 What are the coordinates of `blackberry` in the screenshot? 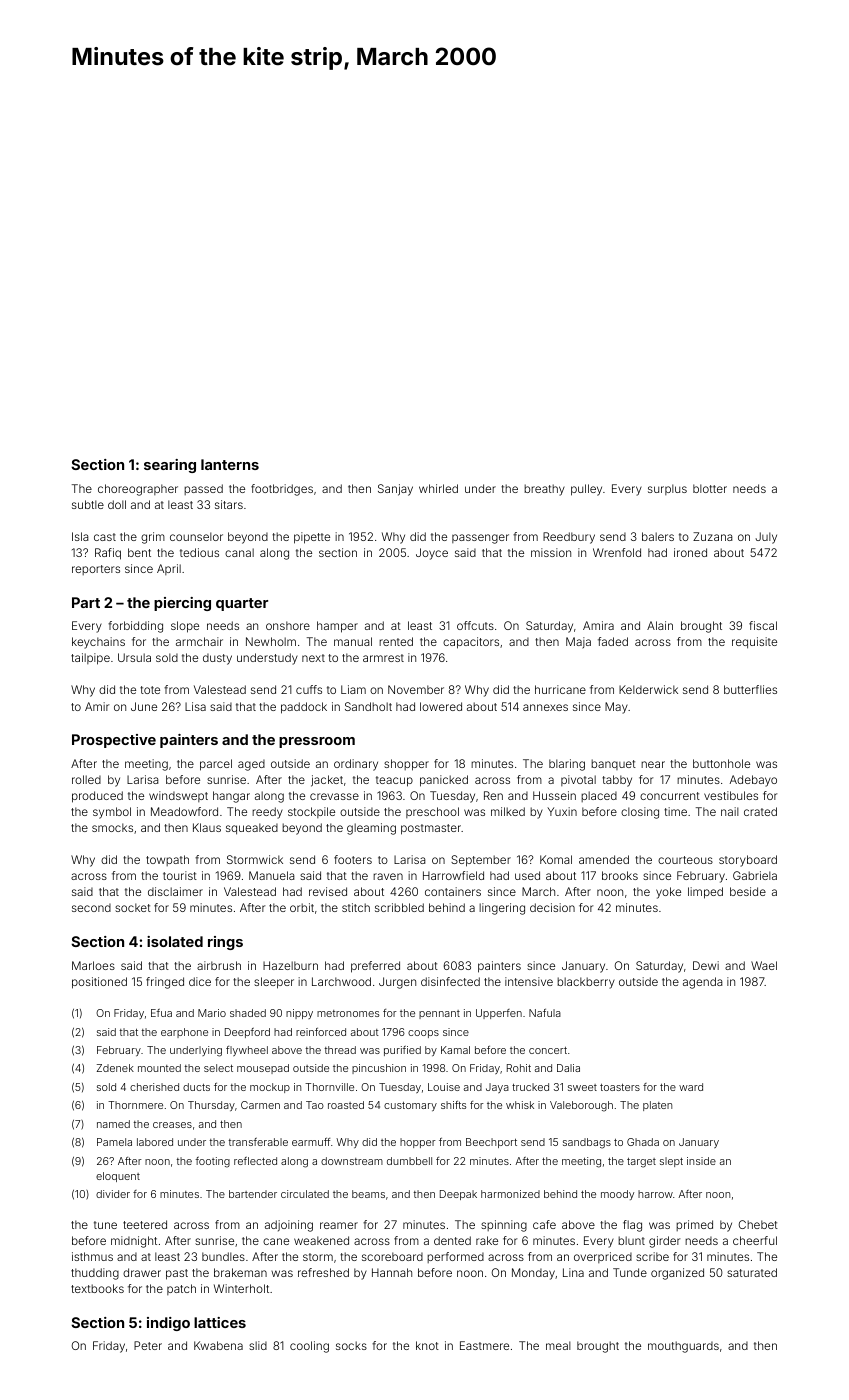 It's located at (586, 983).
